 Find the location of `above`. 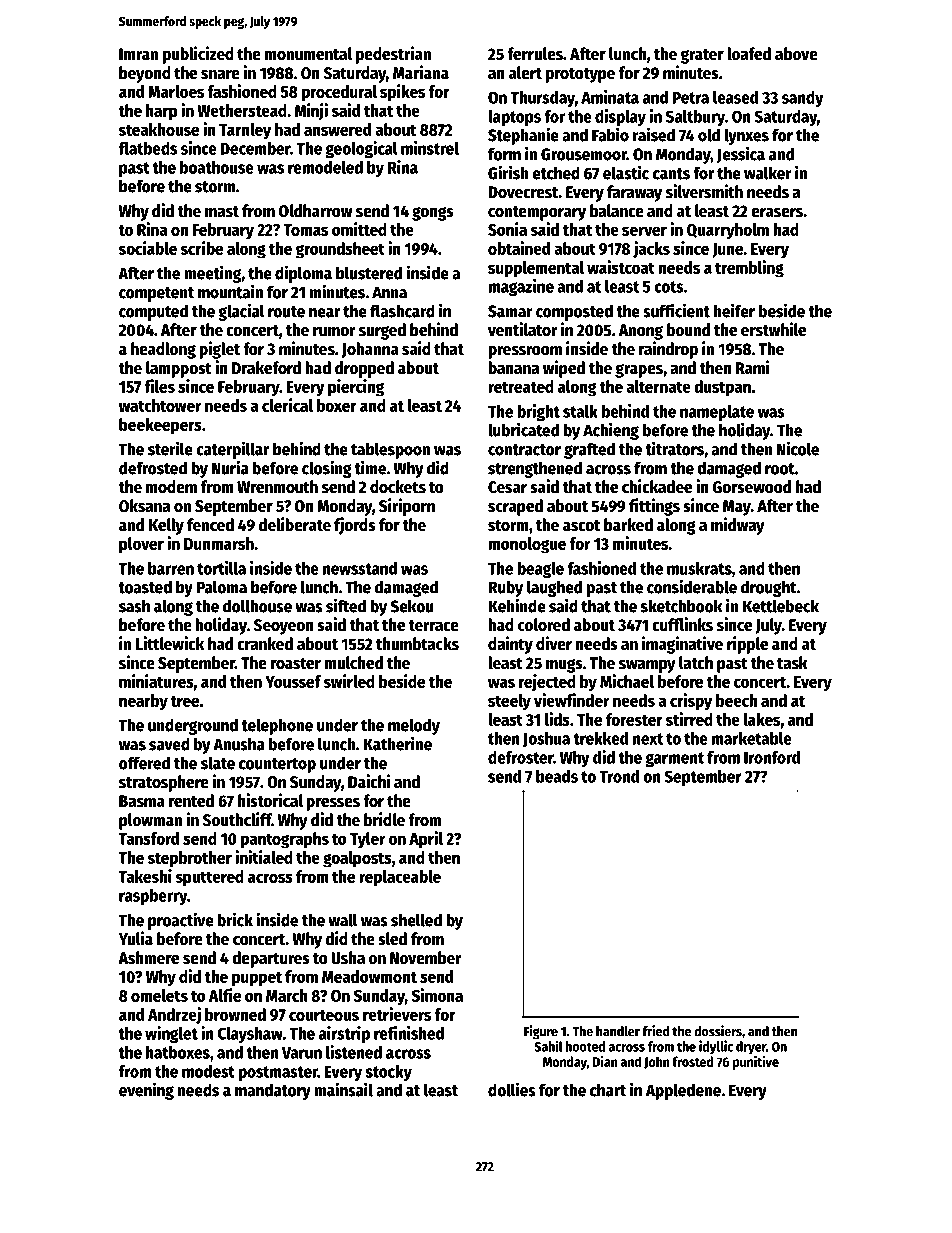

above is located at coordinates (796, 54).
